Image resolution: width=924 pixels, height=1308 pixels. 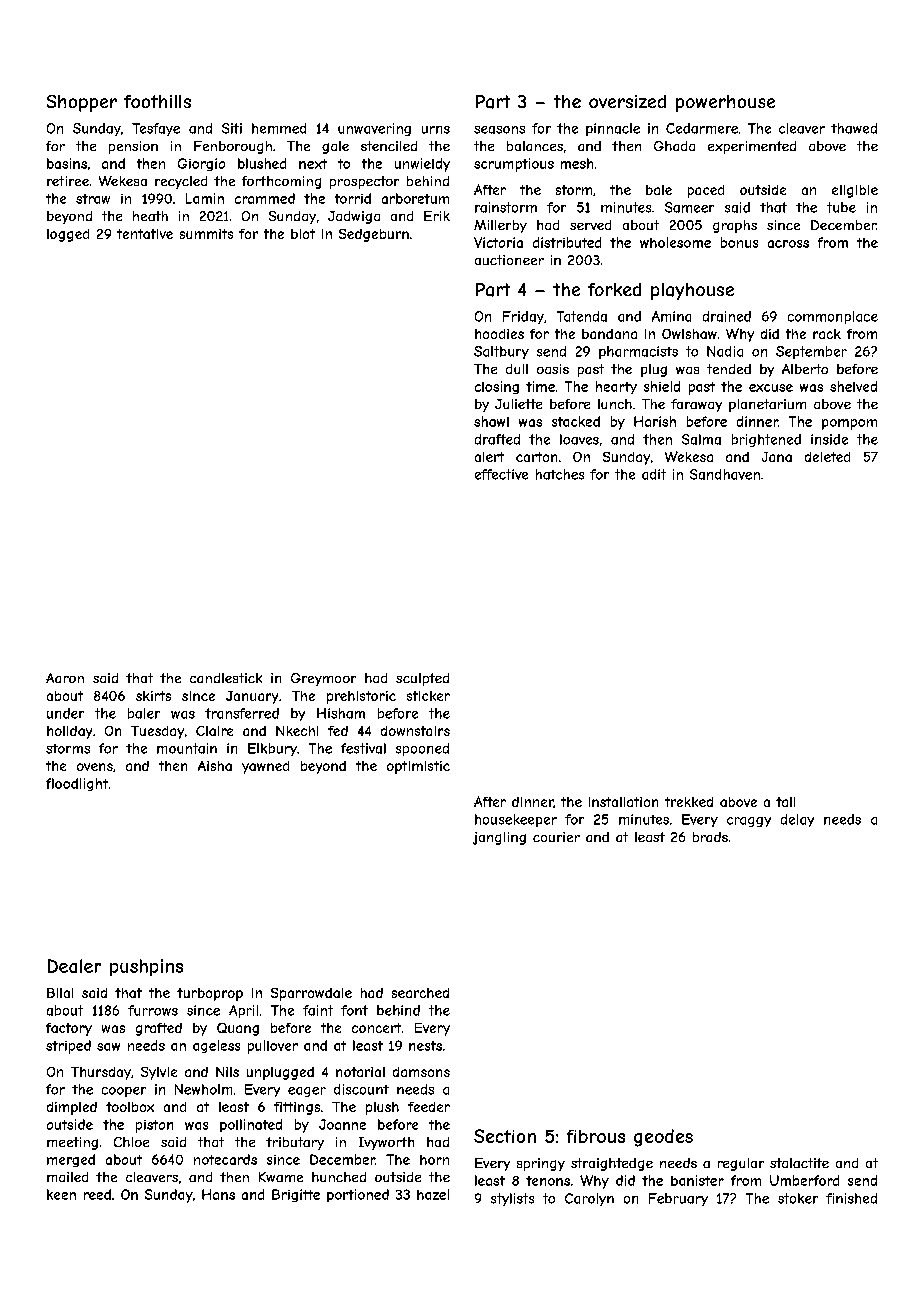 I want to click on foothills, so click(x=157, y=101).
